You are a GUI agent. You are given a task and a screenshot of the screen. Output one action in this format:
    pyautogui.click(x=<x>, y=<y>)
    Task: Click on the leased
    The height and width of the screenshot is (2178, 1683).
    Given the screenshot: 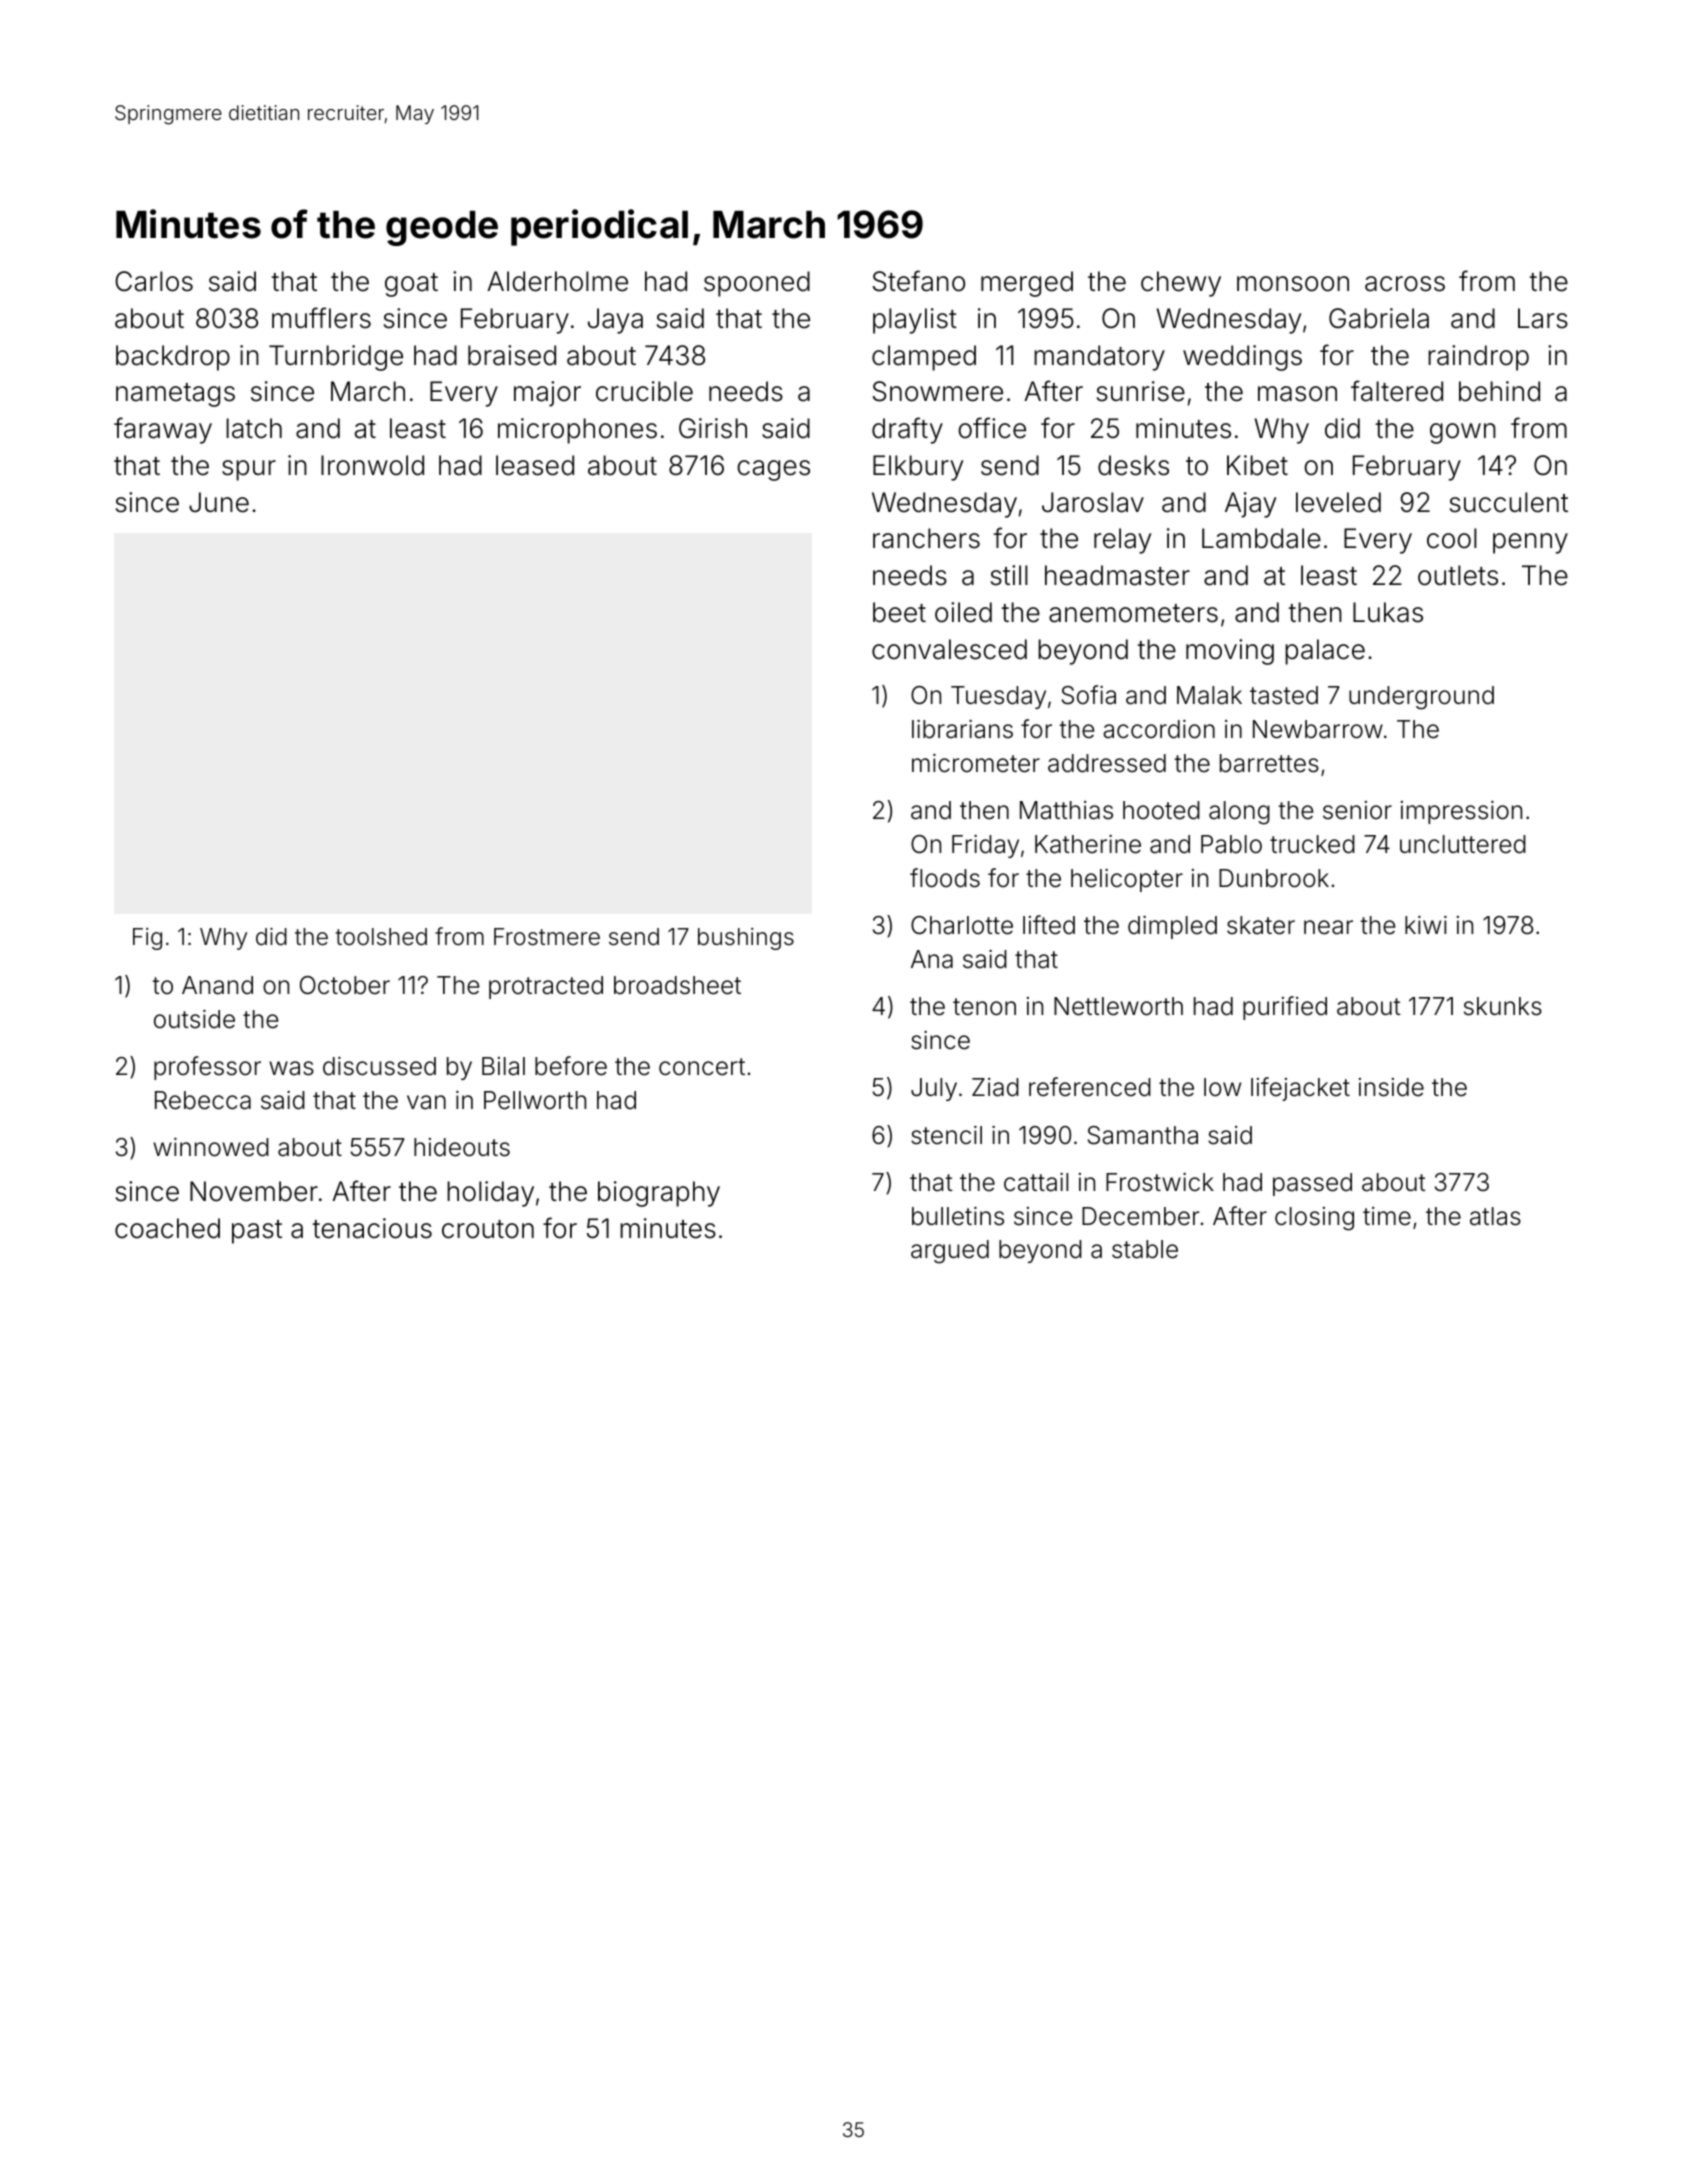 What is the action you would take?
    pyautogui.click(x=535, y=465)
